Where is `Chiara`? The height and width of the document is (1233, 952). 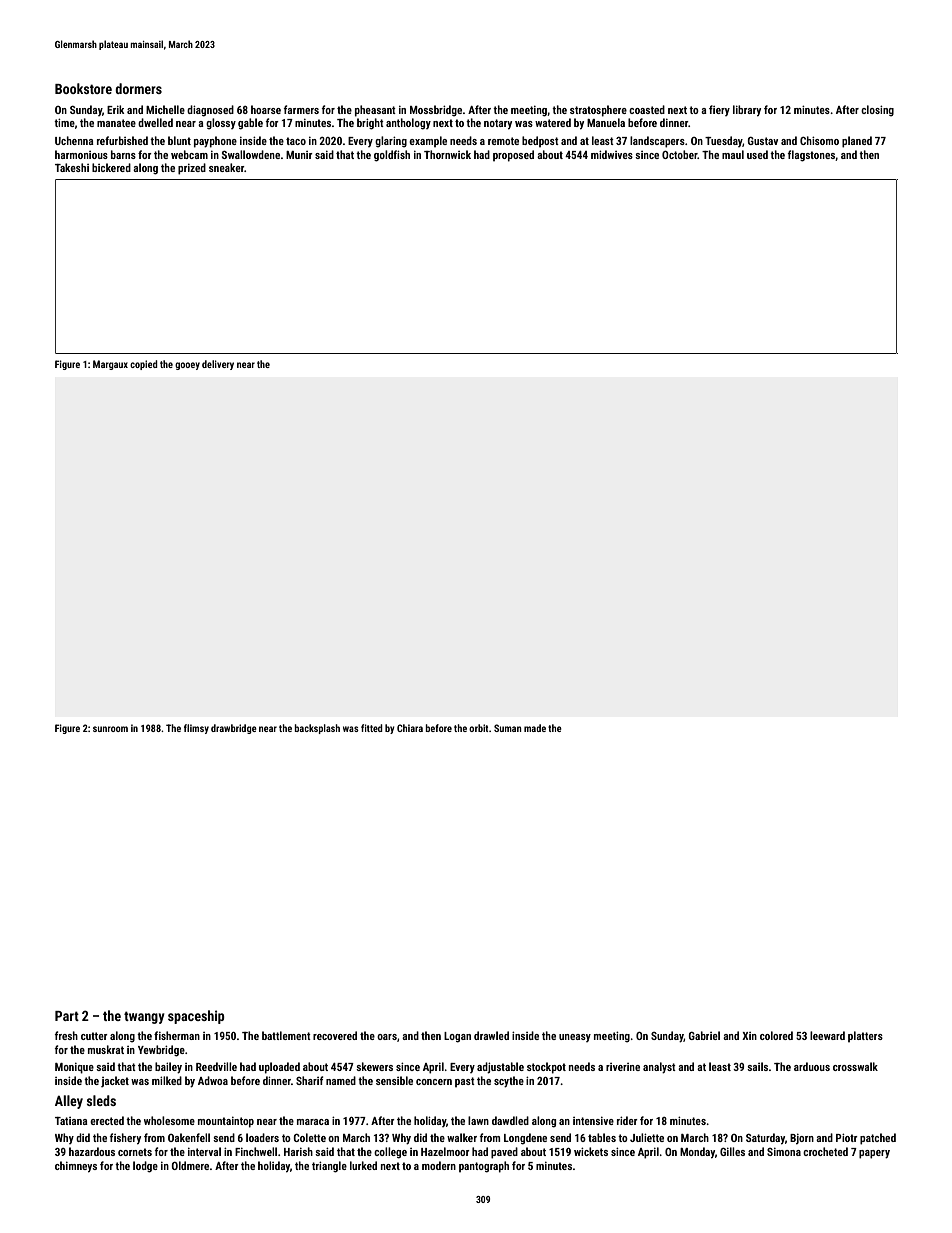 Chiara is located at coordinates (410, 728).
